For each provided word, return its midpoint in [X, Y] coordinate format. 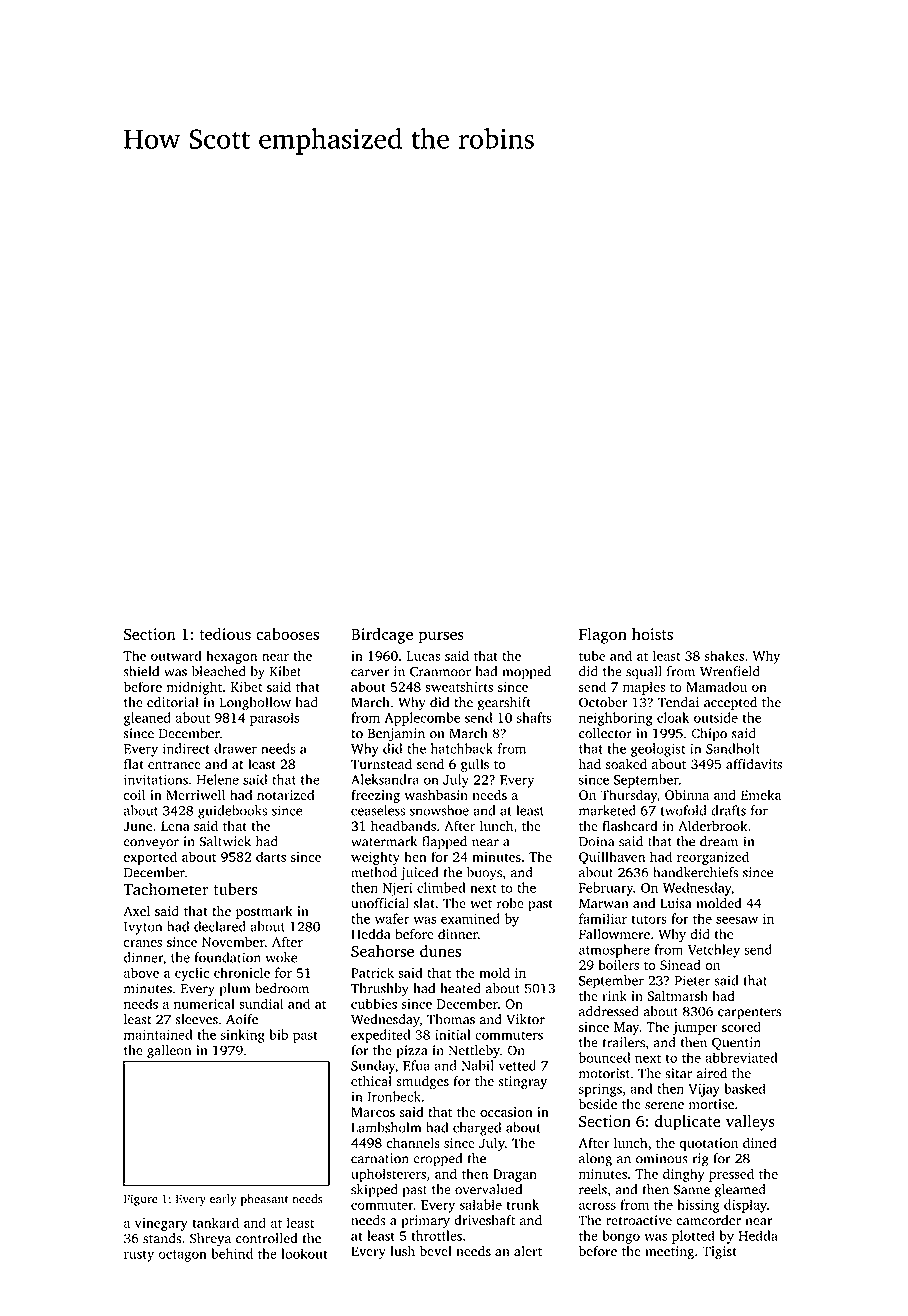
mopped [526, 673]
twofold [684, 810]
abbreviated [741, 1057]
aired [711, 1073]
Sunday [373, 1067]
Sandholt [733, 748]
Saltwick [225, 841]
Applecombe [422, 719]
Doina [596, 841]
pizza [412, 1051]
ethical [371, 1081]
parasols [274, 719]
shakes [724, 655]
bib [278, 1034]
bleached [219, 671]
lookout [304, 1253]
